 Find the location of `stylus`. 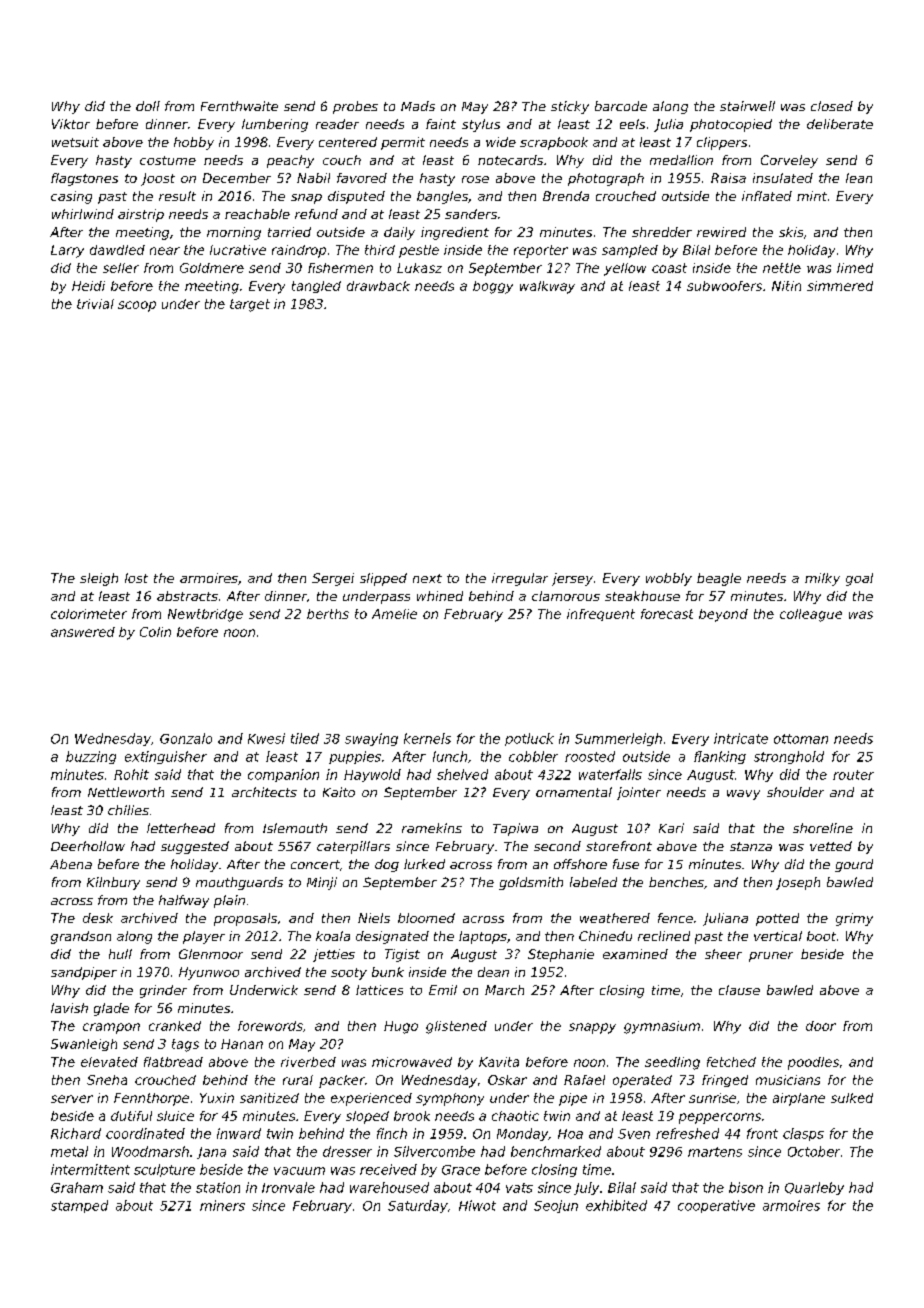

stylus is located at coordinates (481, 125).
